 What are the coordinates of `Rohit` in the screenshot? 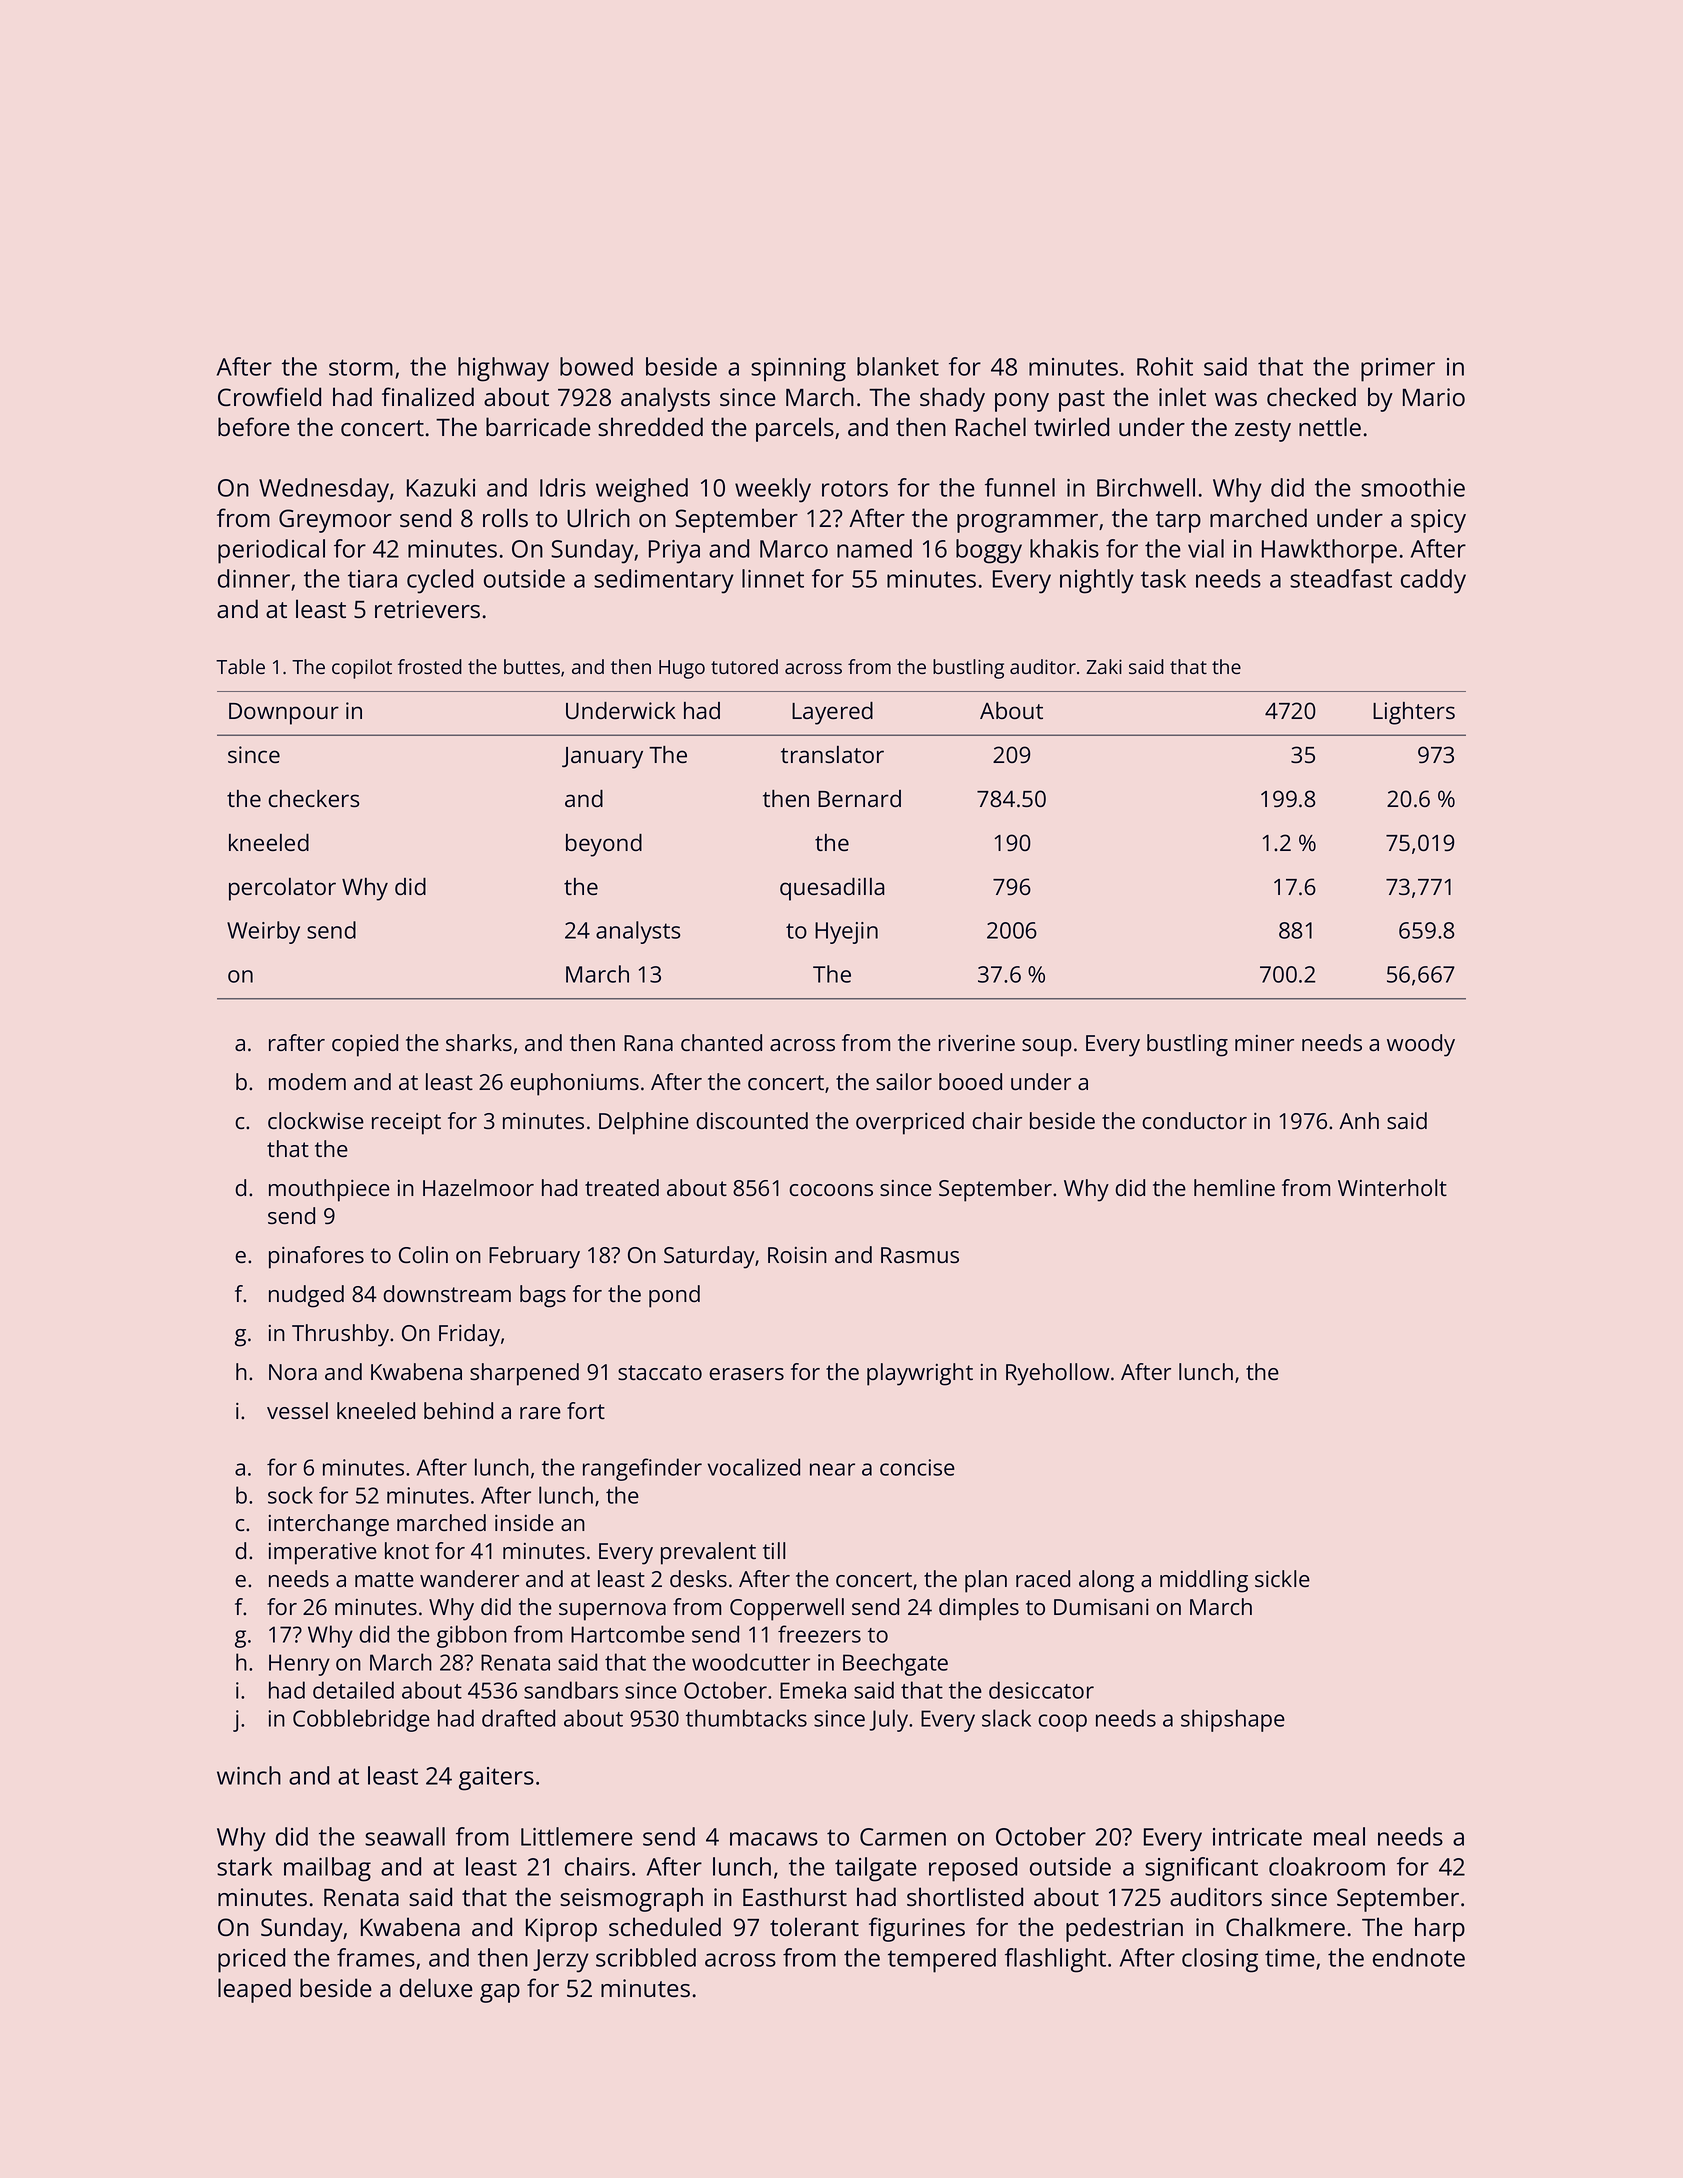 It's located at (1165, 366).
